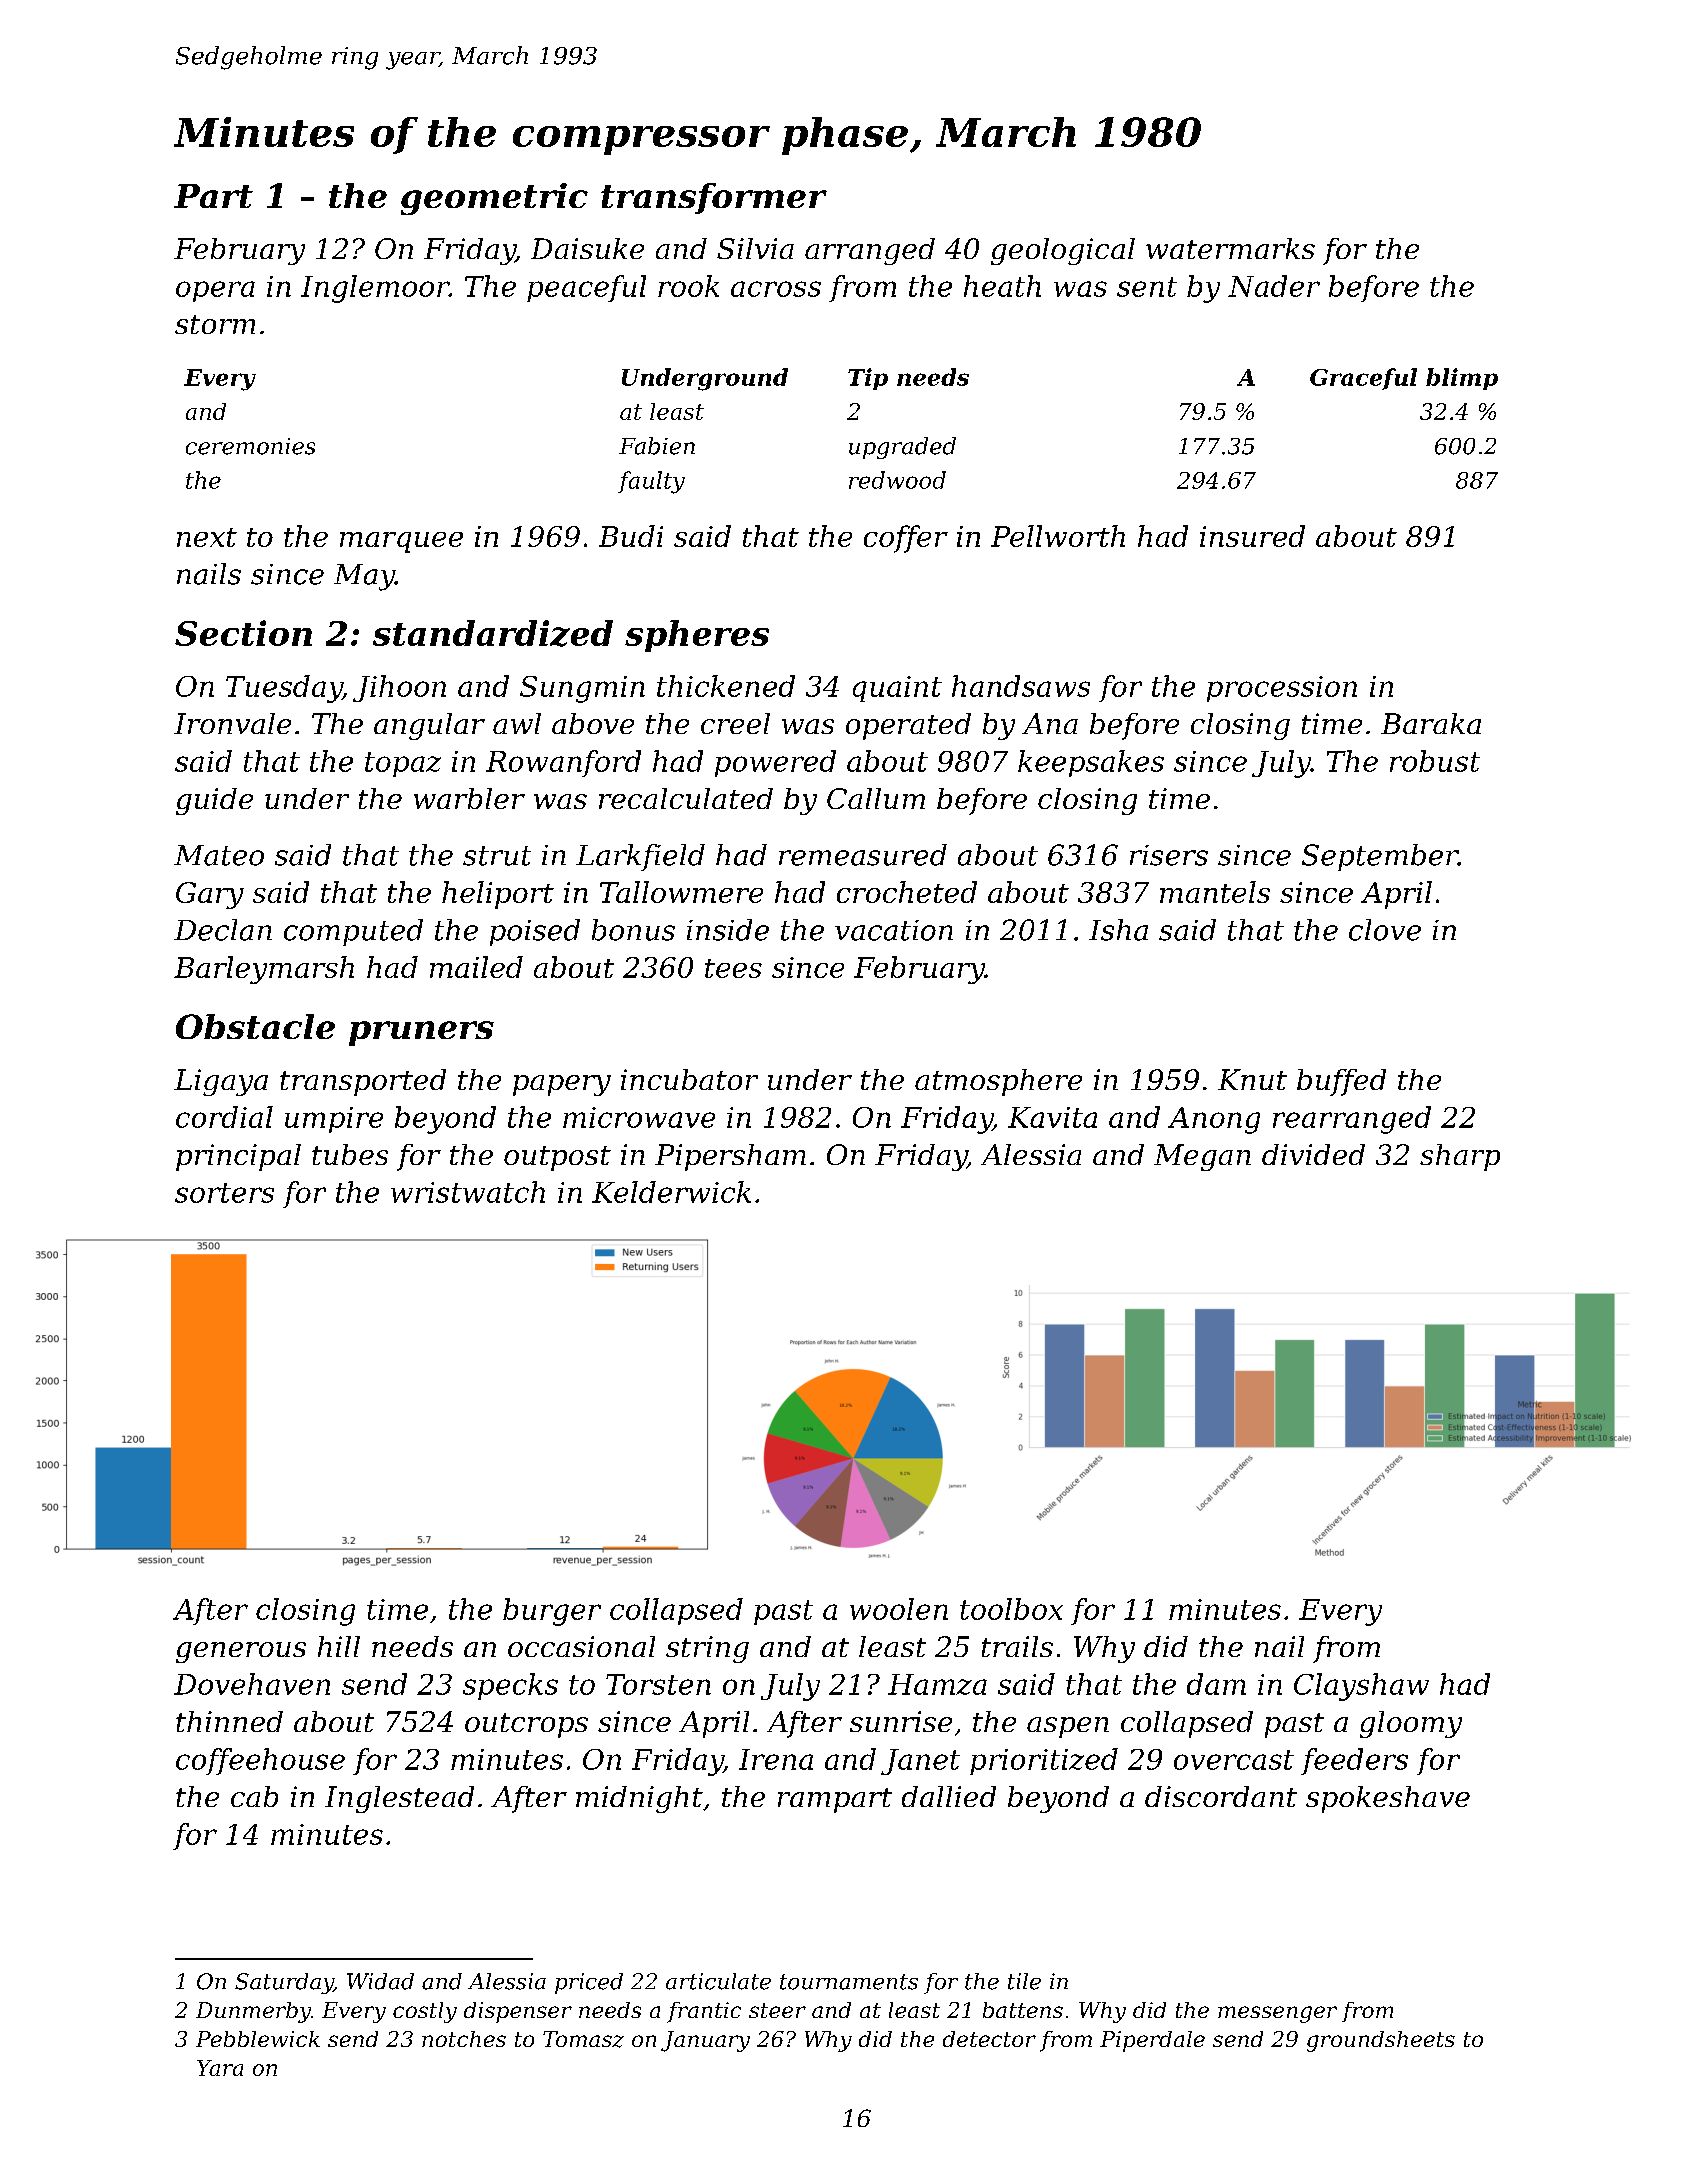 This screenshot has width=1683, height=2178. Describe the element at coordinates (375, 289) in the screenshot. I see `Inglemoor` at that location.
